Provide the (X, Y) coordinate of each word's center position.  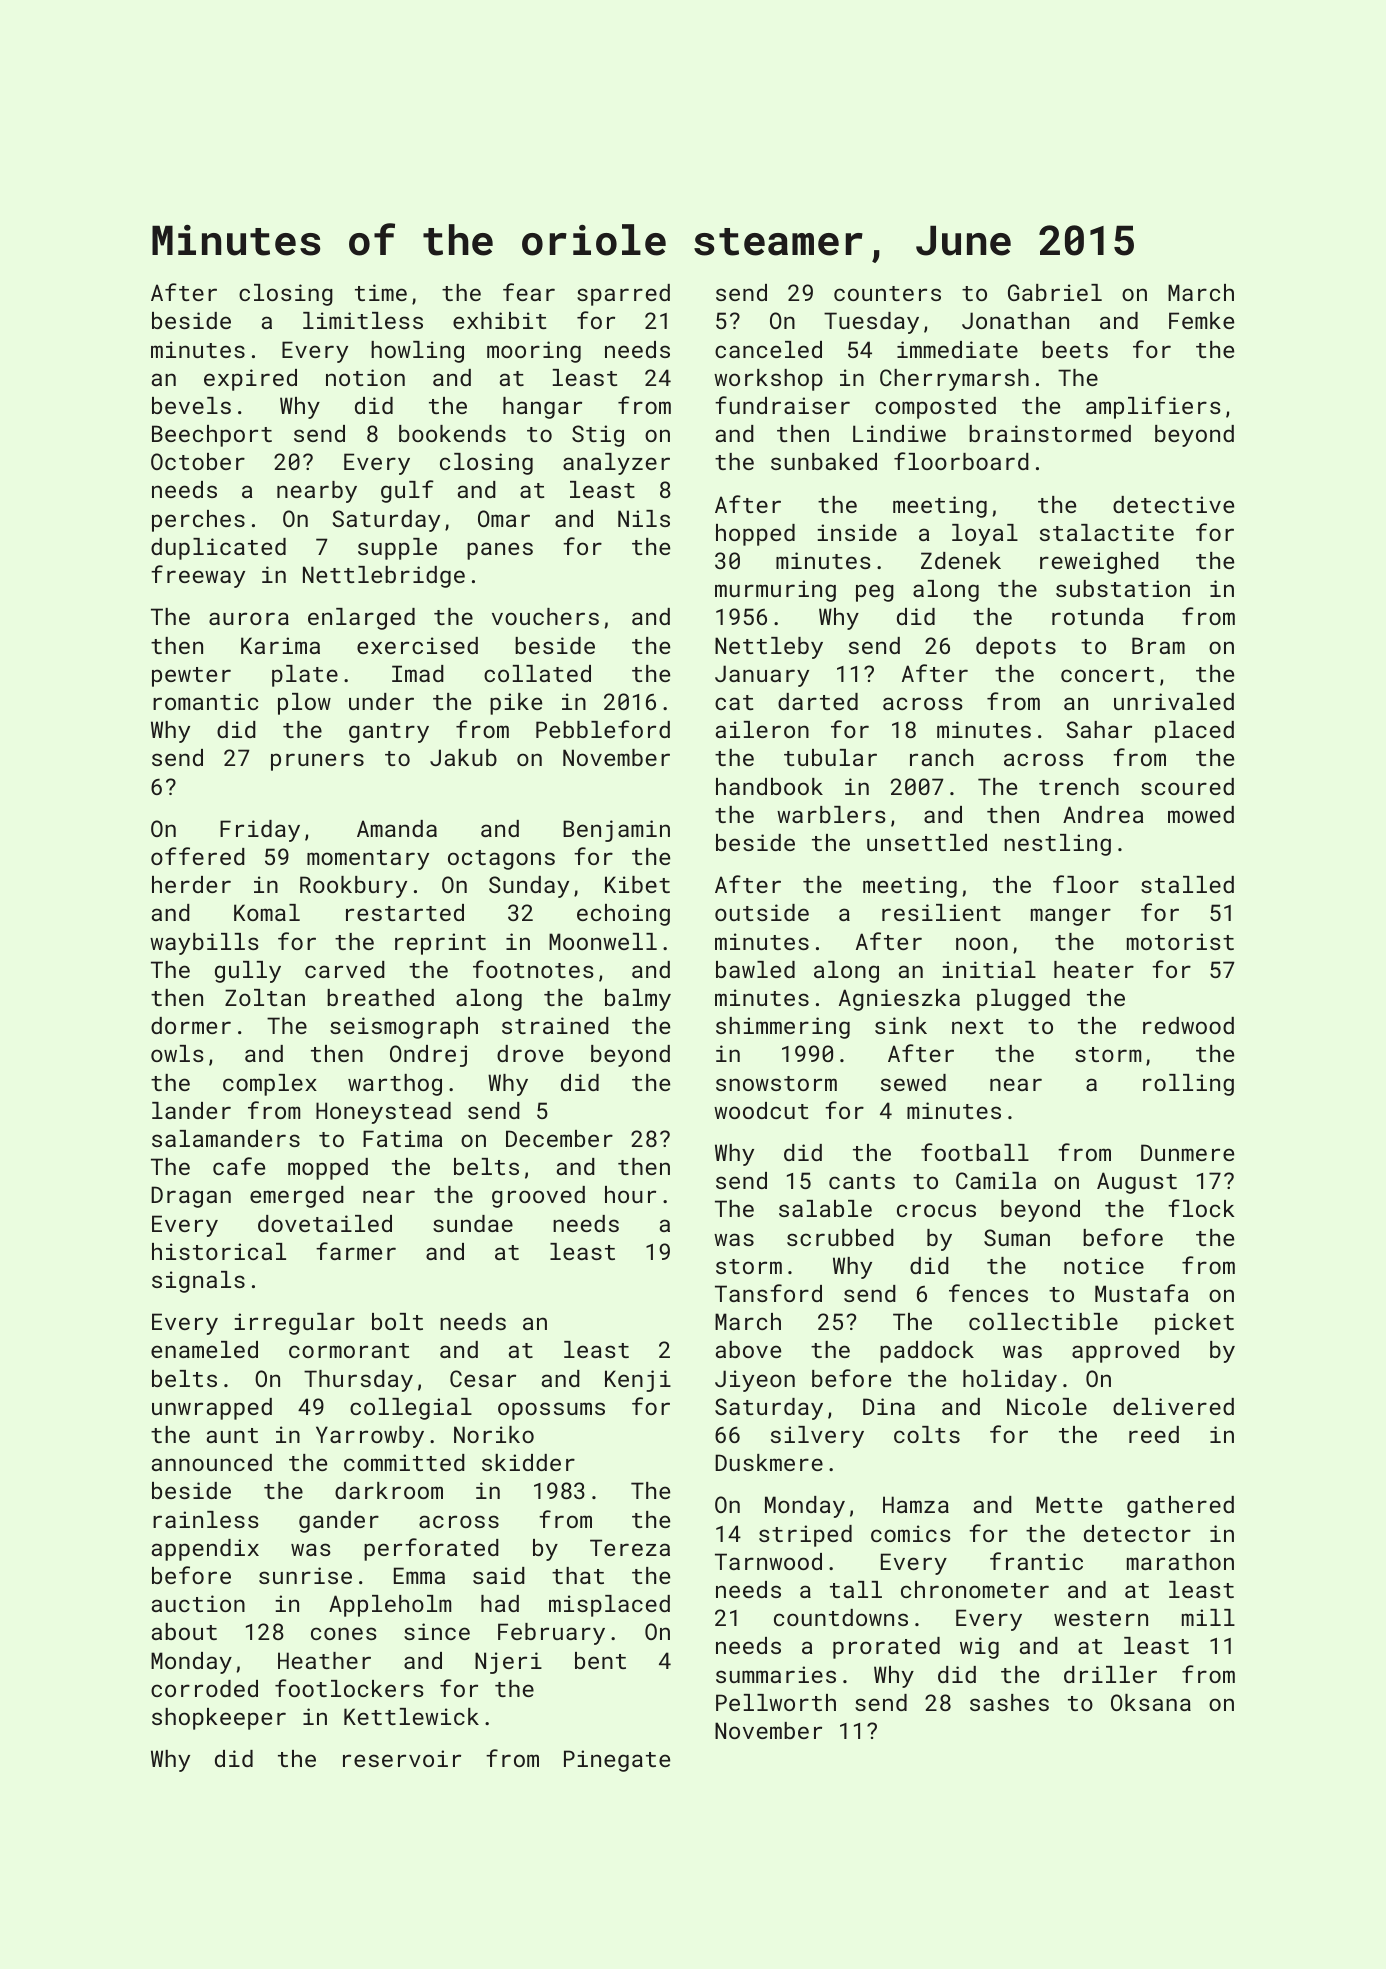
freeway (198, 576)
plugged (1023, 1000)
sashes (1009, 1702)
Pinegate (617, 1761)
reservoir (402, 1758)
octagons (501, 860)
